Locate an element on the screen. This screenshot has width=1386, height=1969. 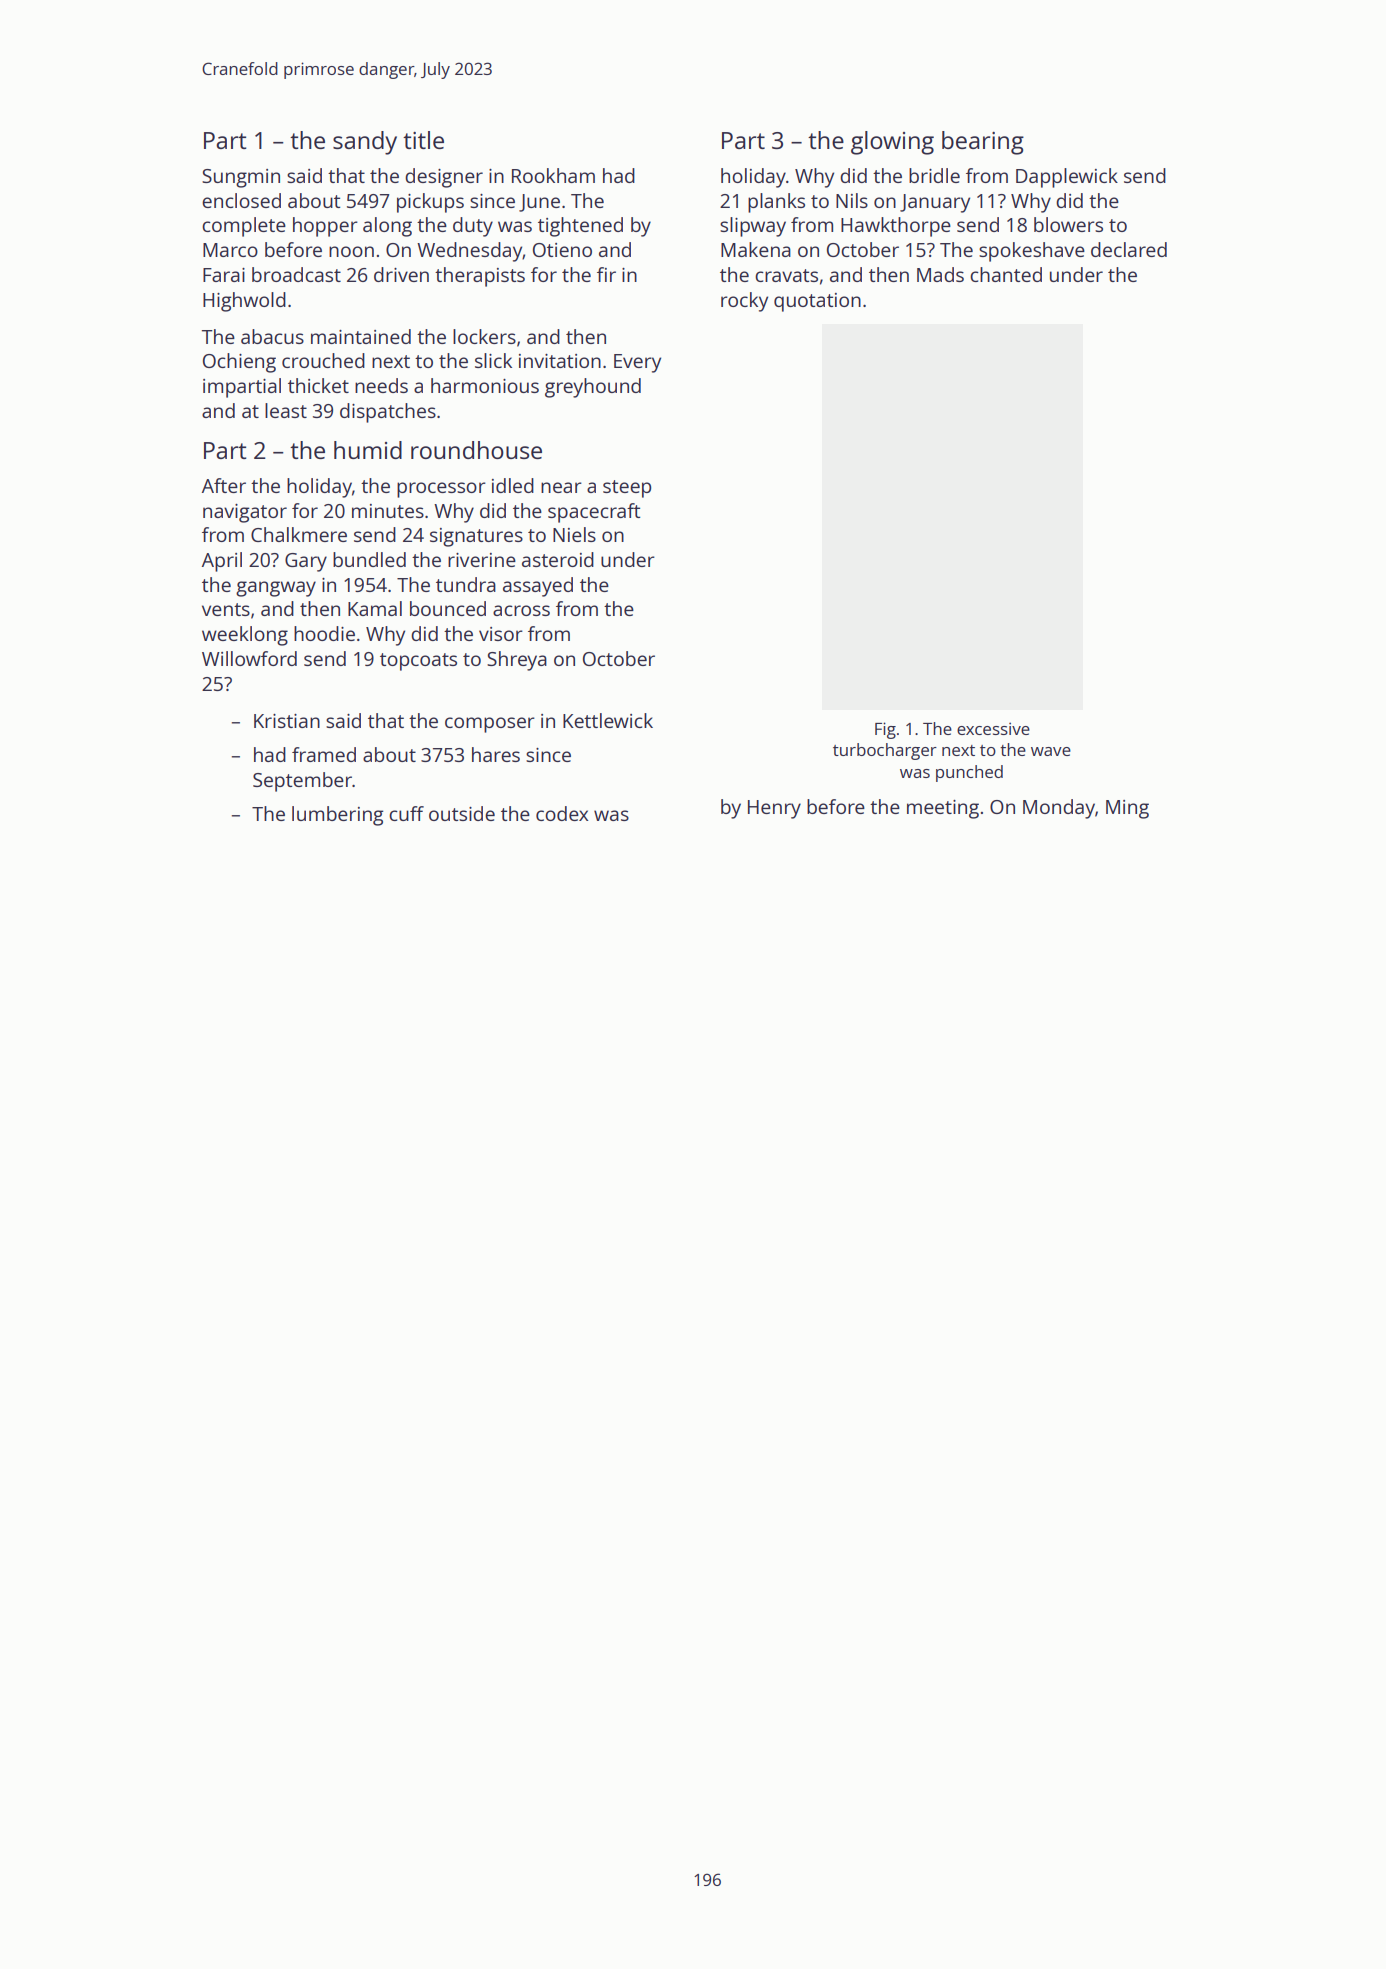
lumbering is located at coordinates (338, 816).
